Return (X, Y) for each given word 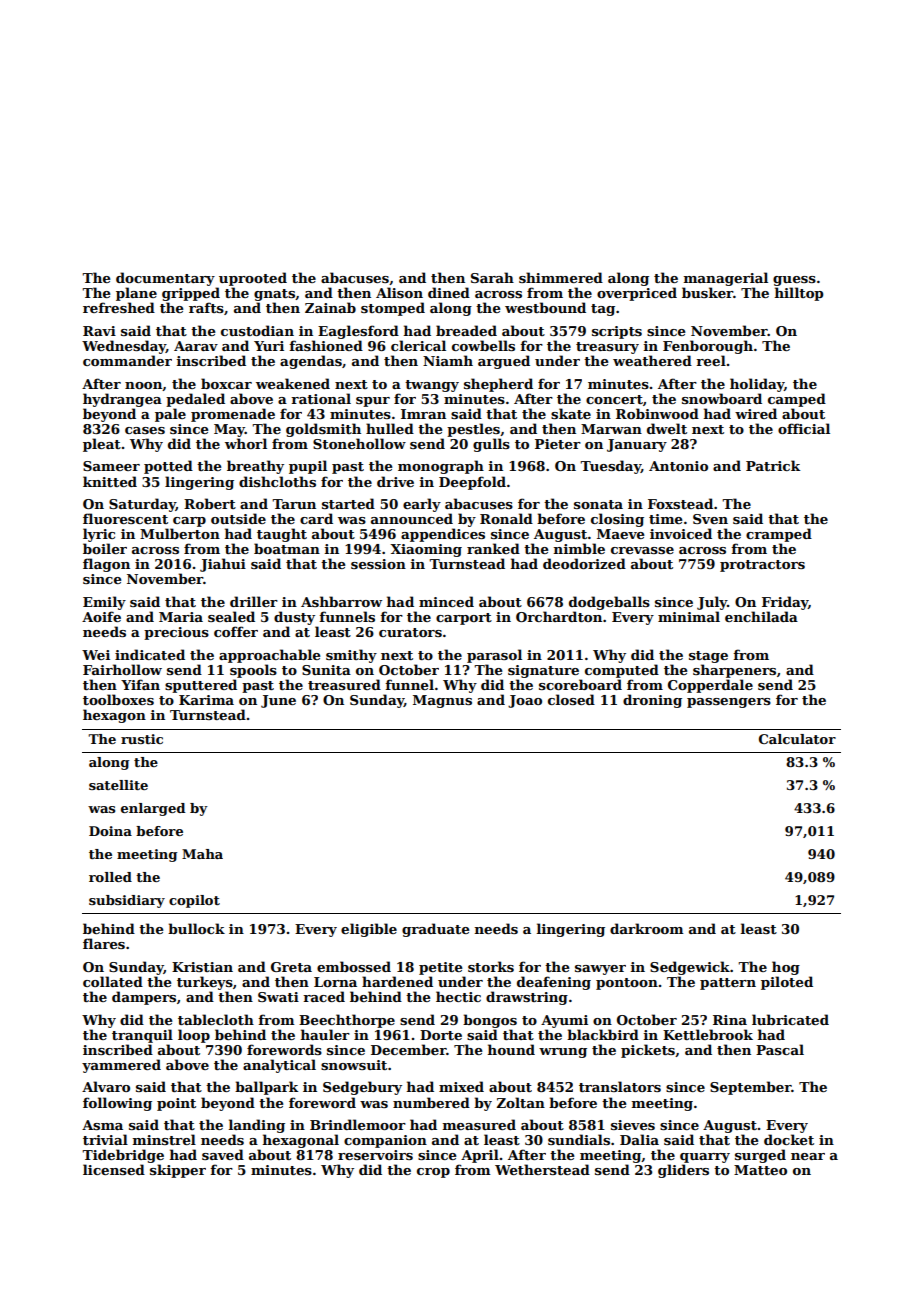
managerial (726, 279)
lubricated (790, 1019)
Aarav (196, 346)
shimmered (561, 277)
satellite (118, 785)
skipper (178, 1171)
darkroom (647, 928)
